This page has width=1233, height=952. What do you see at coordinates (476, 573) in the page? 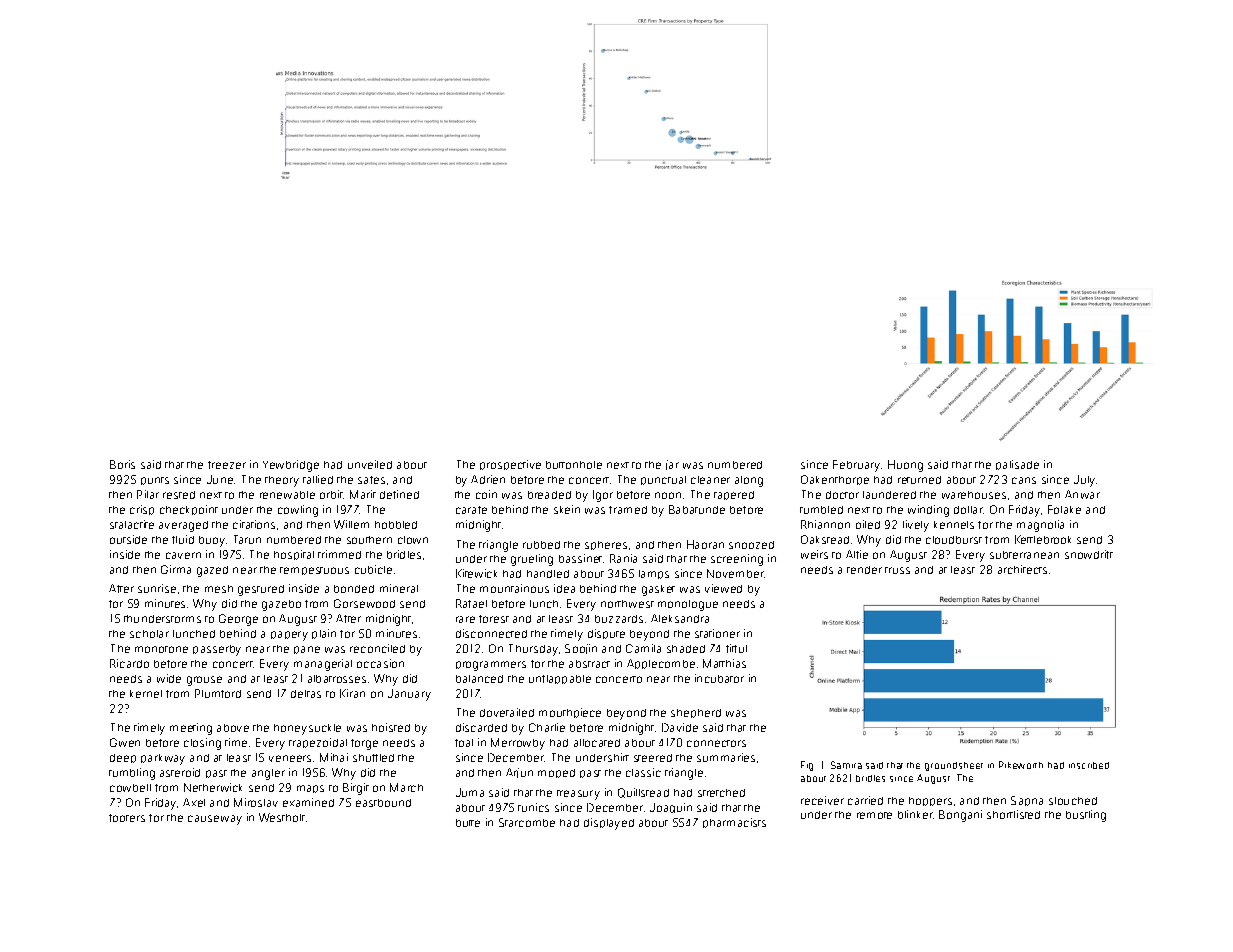
I see `Kitewick` at bounding box center [476, 573].
